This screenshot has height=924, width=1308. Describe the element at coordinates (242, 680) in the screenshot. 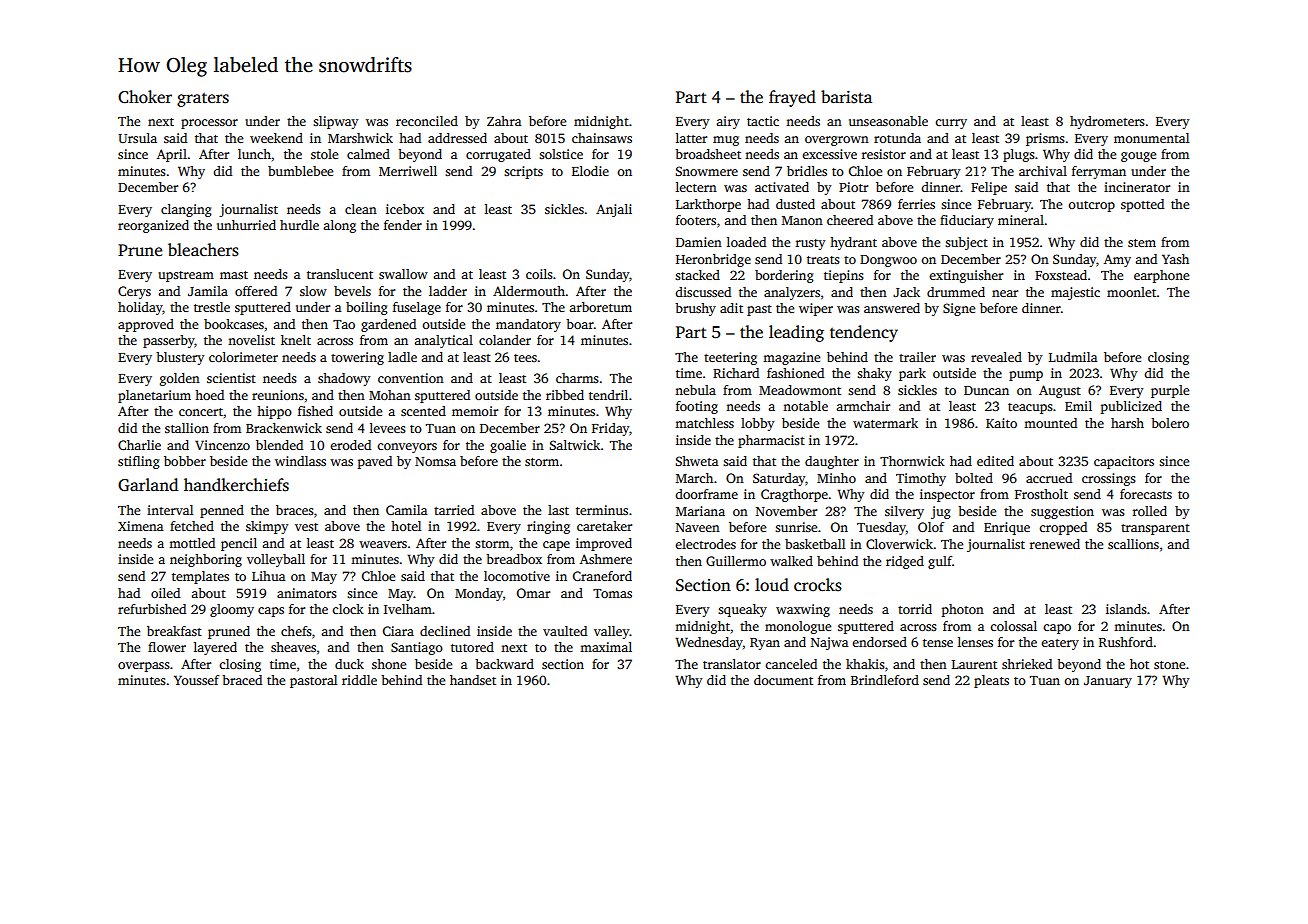

I see `braced` at that location.
